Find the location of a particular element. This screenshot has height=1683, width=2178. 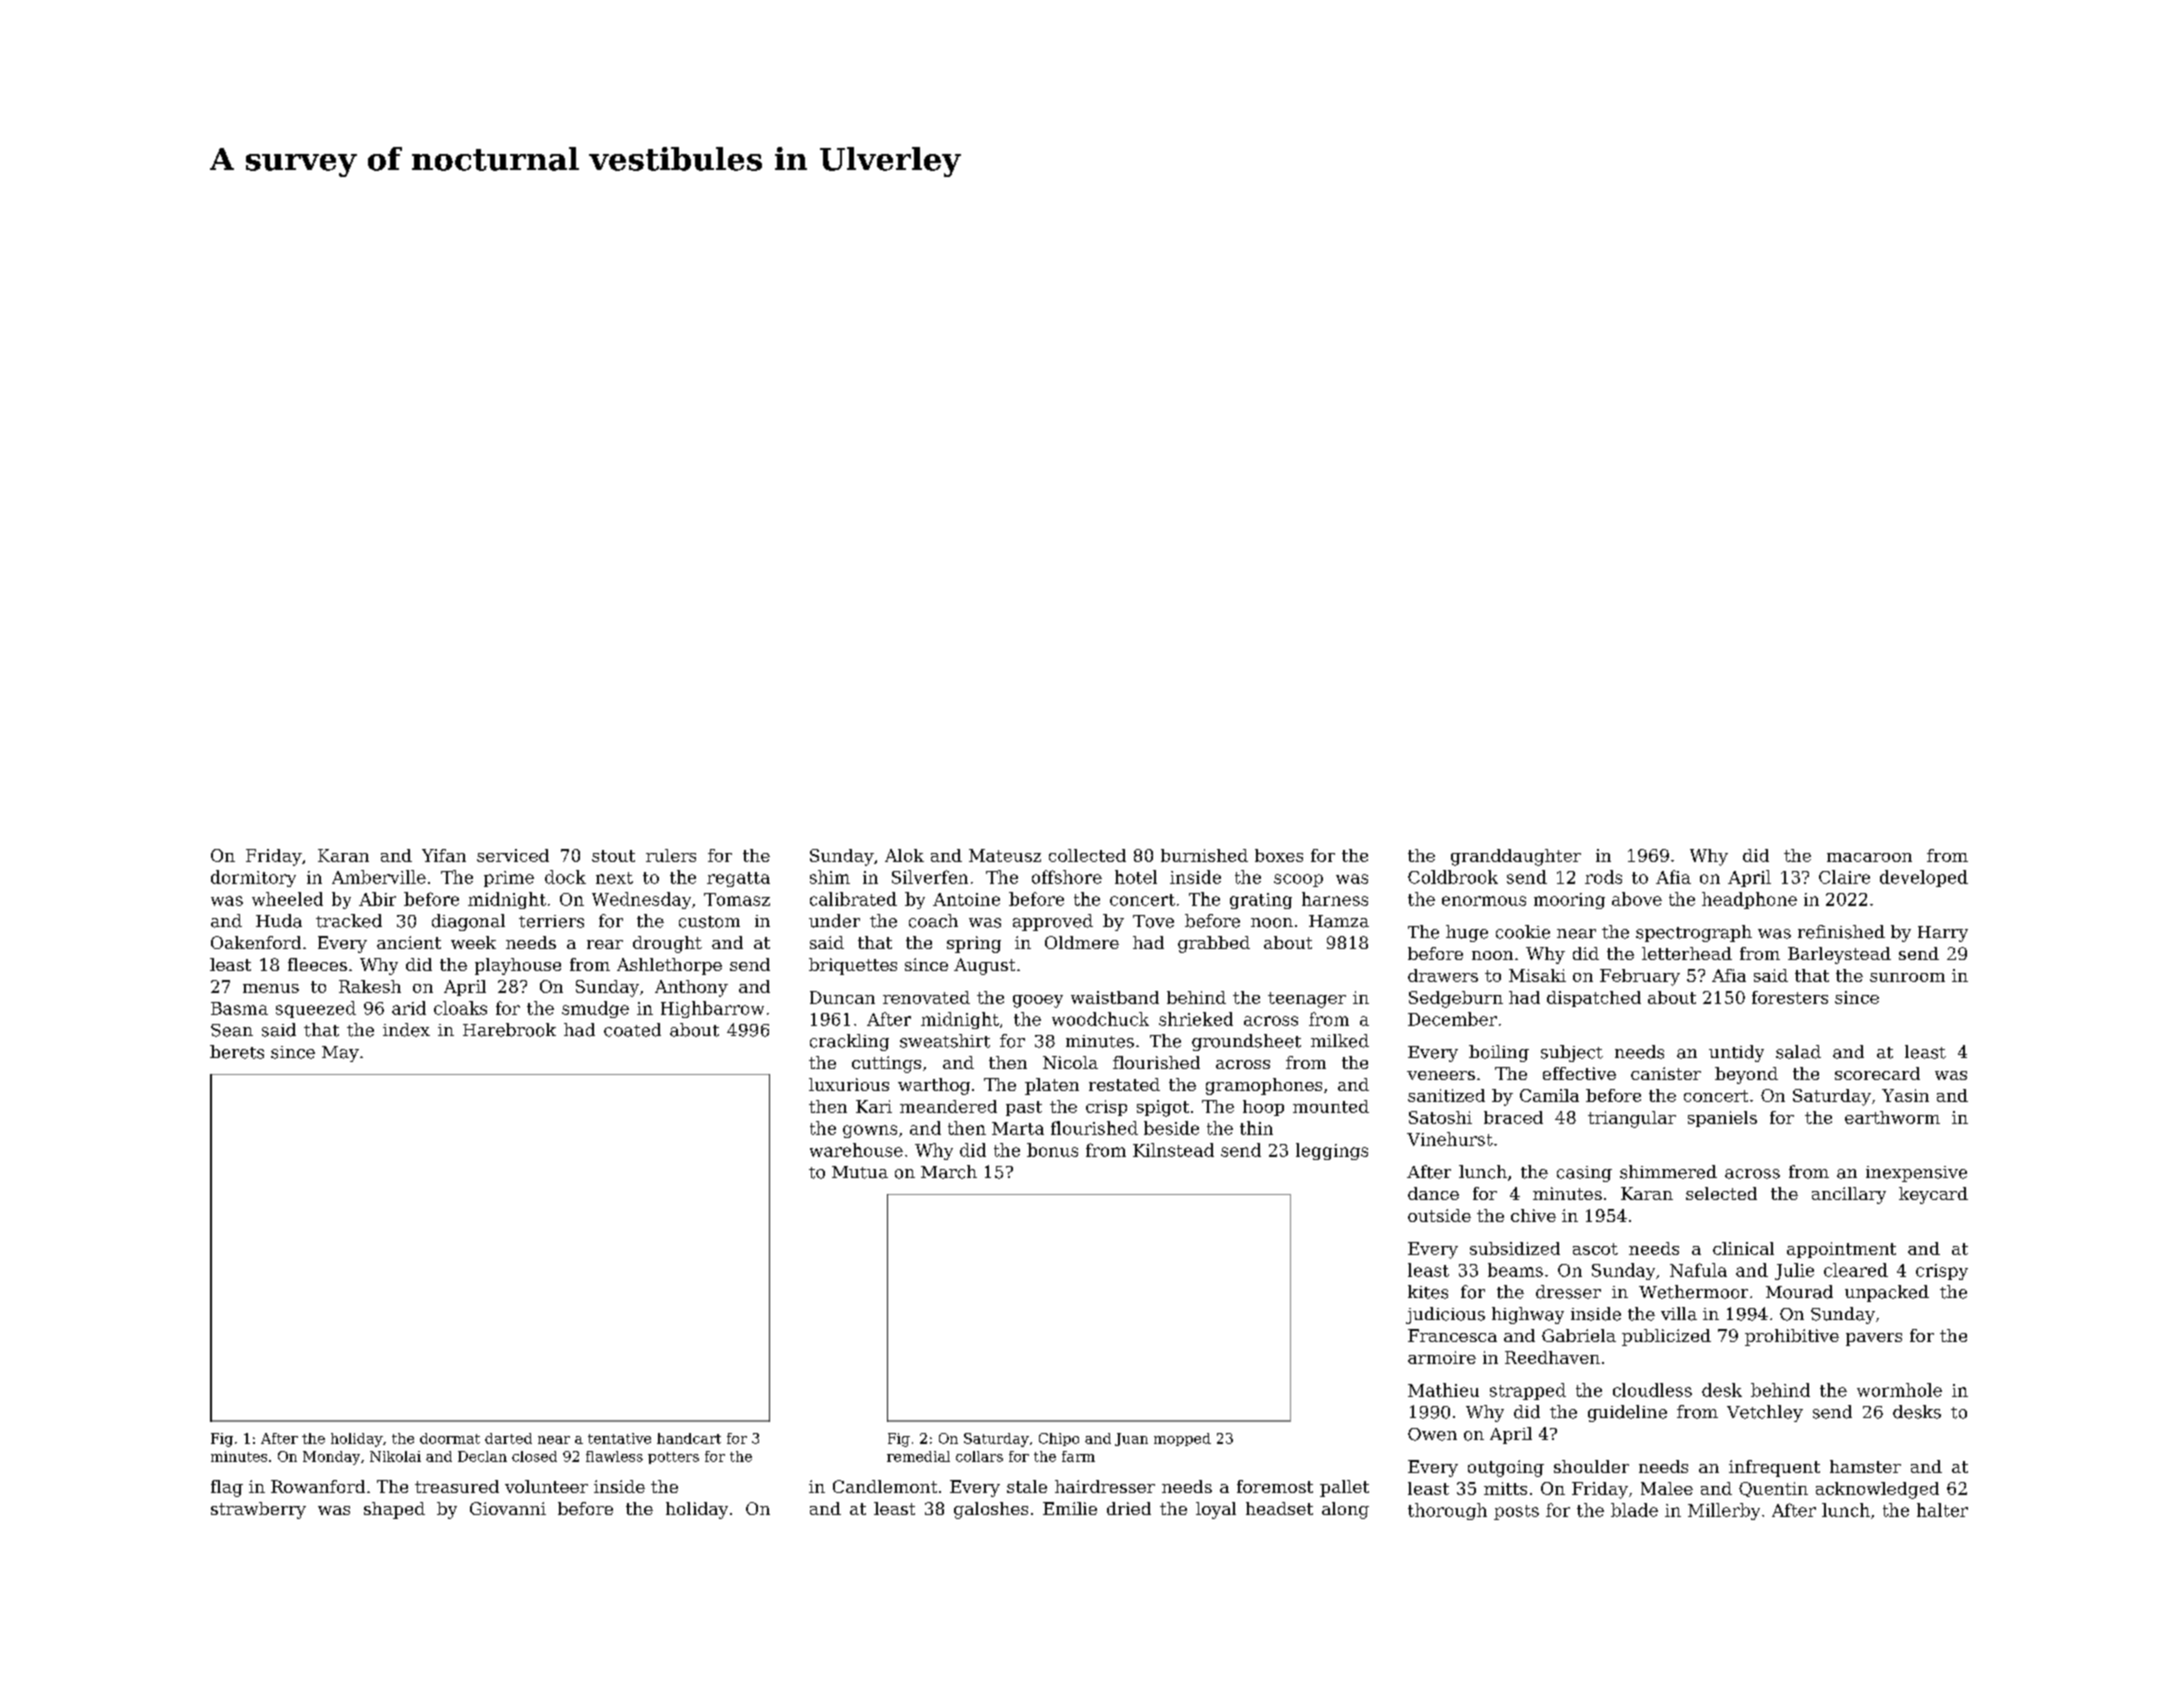

Mutua is located at coordinates (860, 1172).
